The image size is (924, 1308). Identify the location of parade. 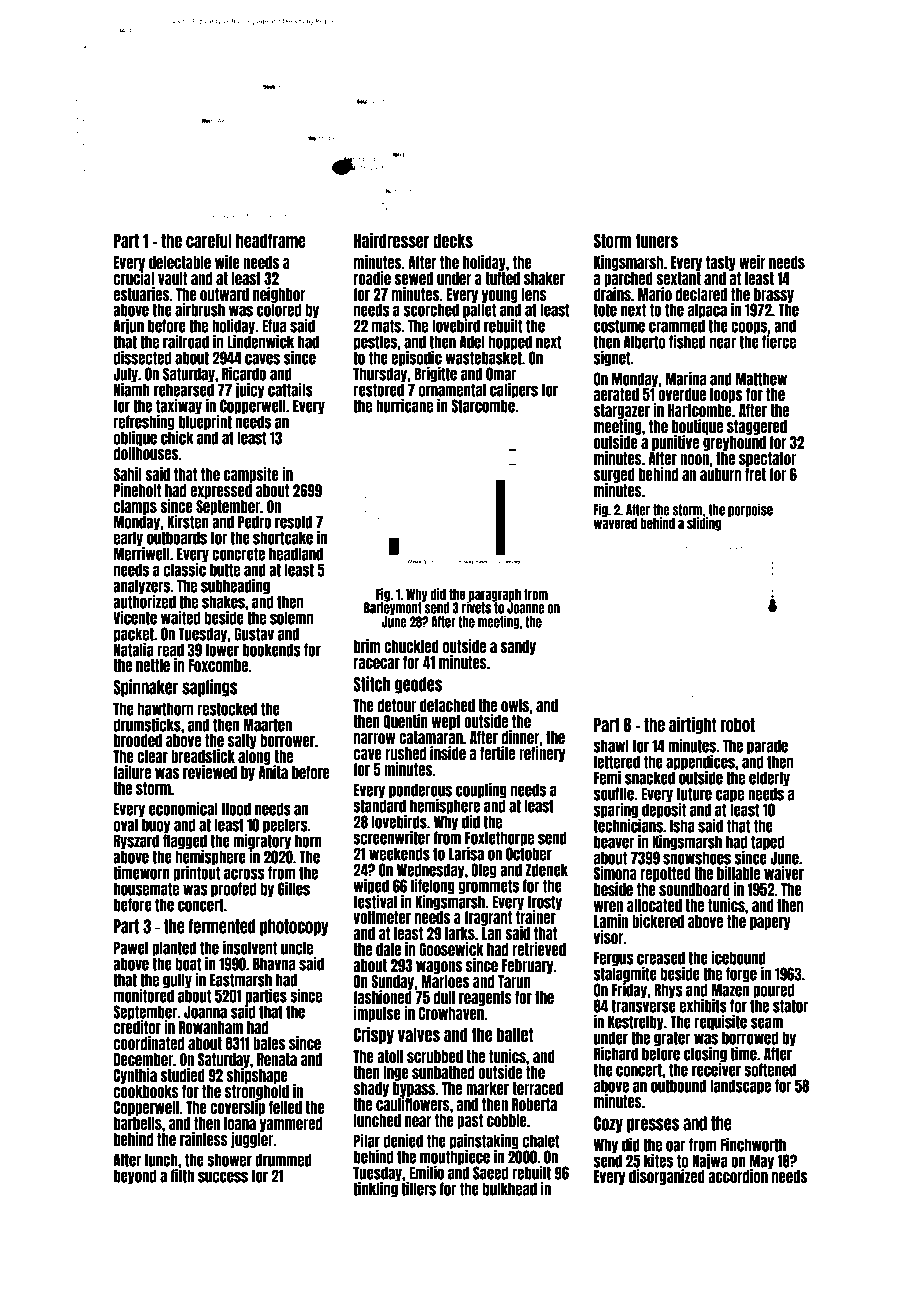
(767, 747).
